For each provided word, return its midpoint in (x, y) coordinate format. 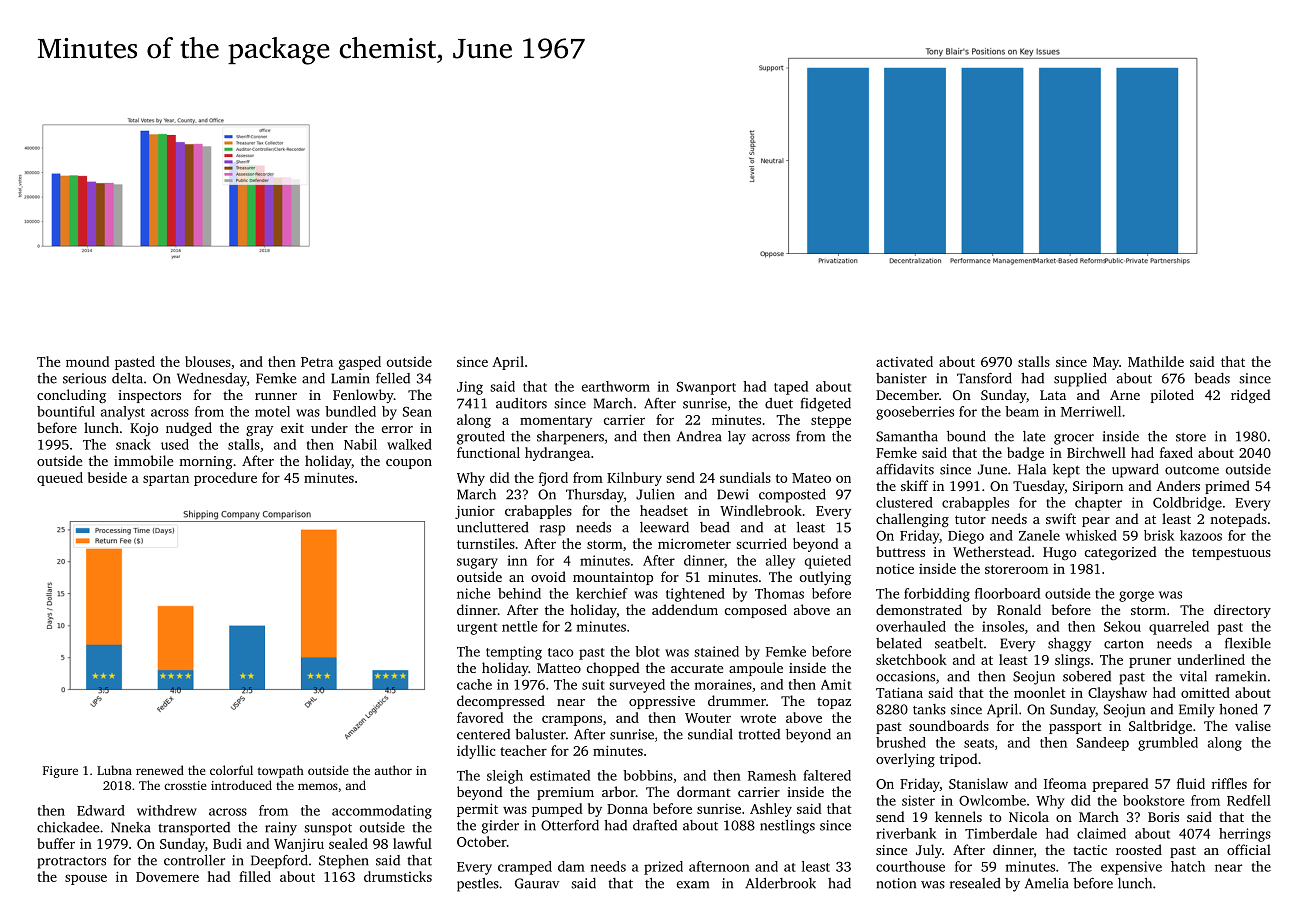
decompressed (501, 702)
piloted (1172, 396)
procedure (225, 479)
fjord (553, 479)
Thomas (779, 593)
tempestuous (1231, 554)
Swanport (706, 388)
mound (88, 361)
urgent (477, 629)
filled (255, 876)
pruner (1150, 662)
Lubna (114, 770)
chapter (1098, 504)
